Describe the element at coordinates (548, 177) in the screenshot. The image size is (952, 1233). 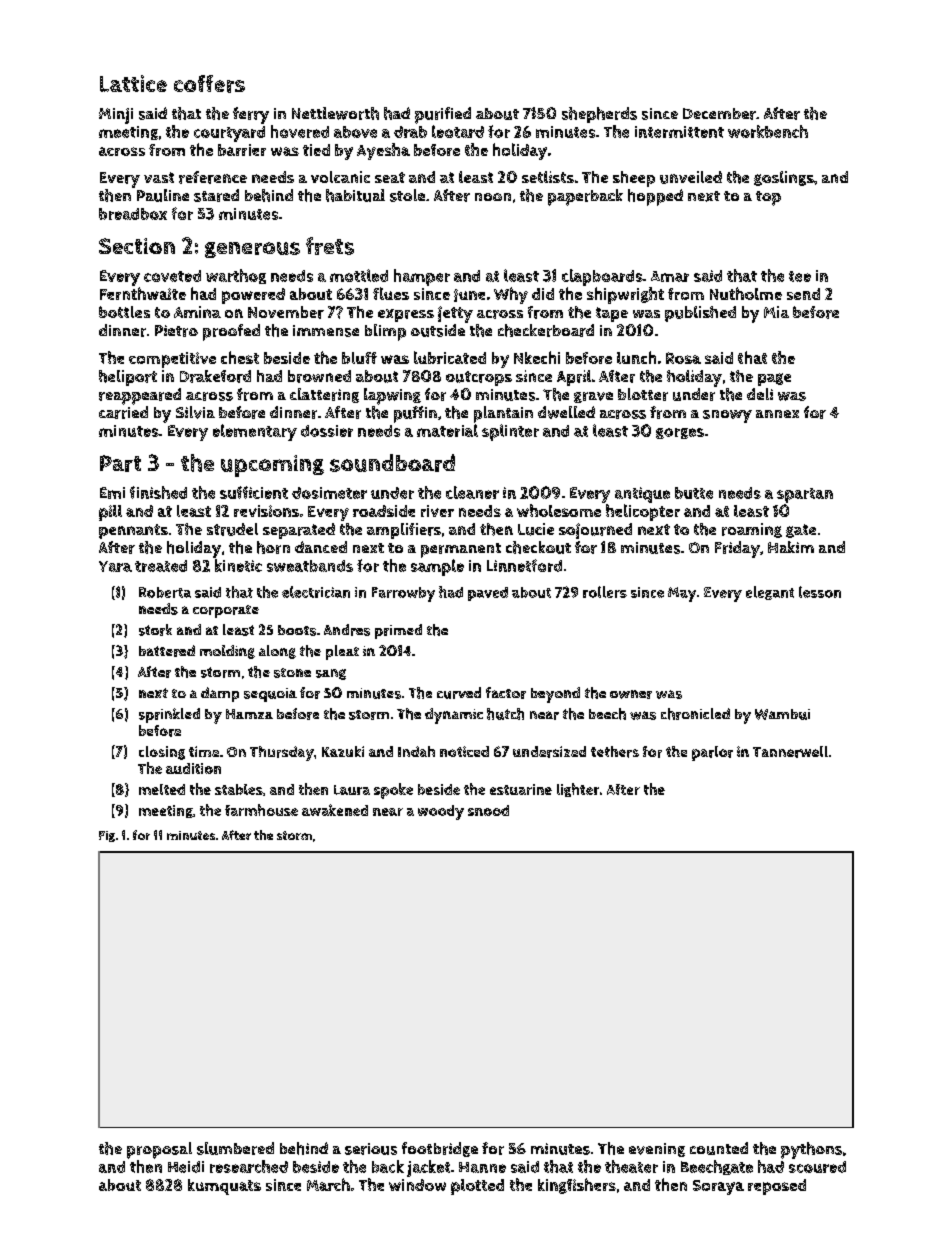
I see `setlists` at that location.
